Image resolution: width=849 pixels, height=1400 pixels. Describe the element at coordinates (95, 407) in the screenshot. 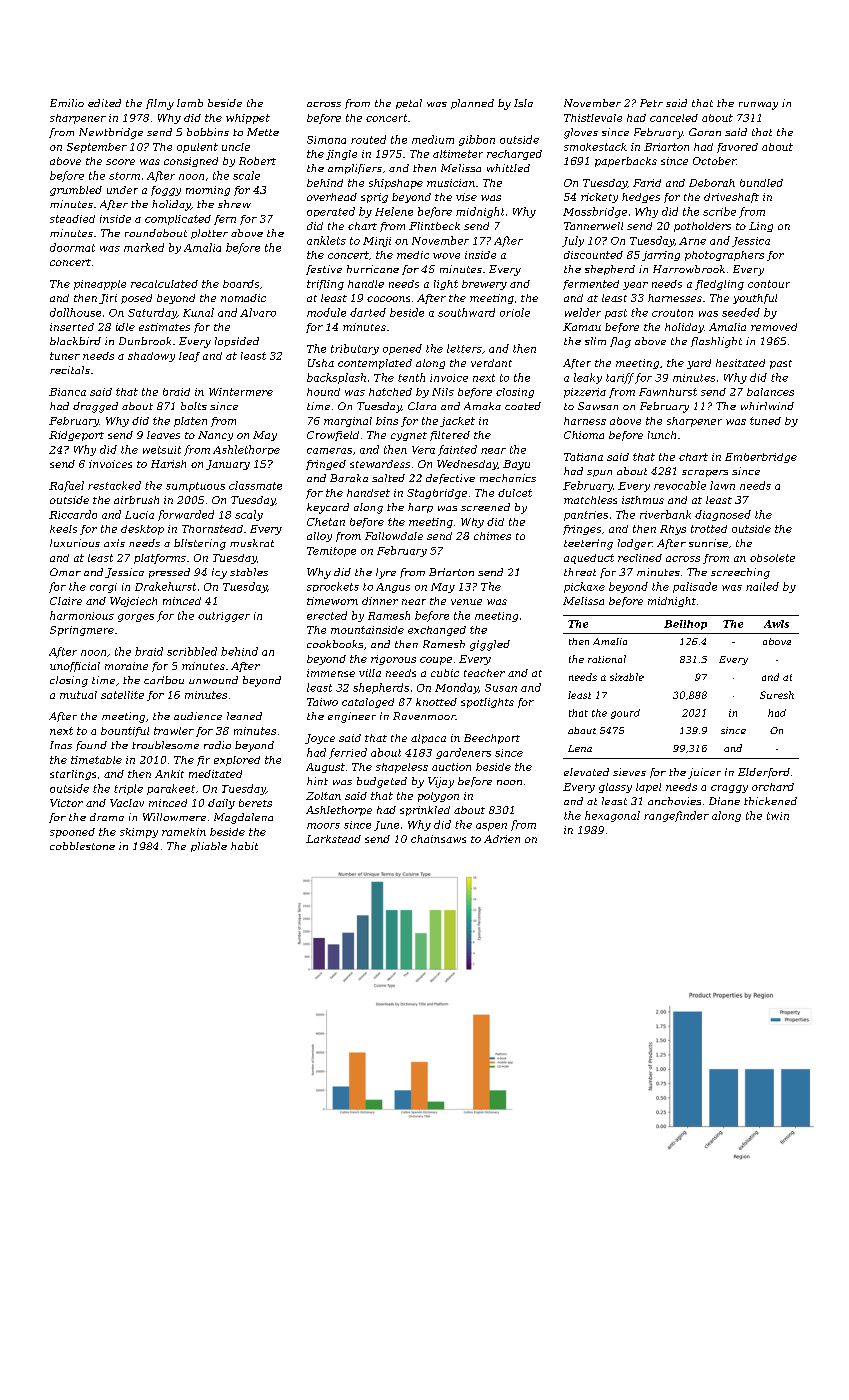

I see `dragged` at that location.
